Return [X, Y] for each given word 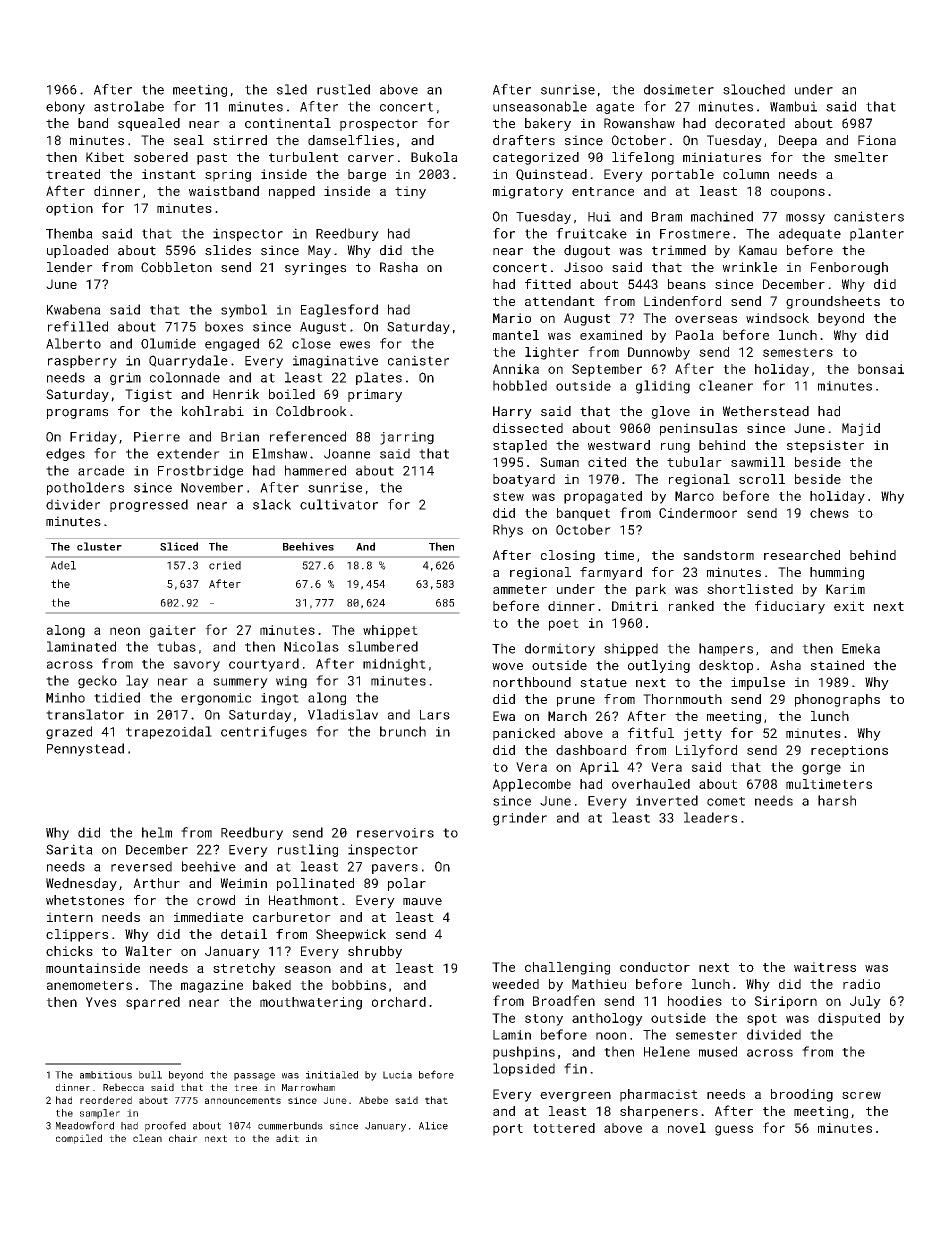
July [865, 1002]
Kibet [105, 157]
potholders [85, 488]
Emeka [861, 648]
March [567, 716]
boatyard [524, 480]
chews [829, 513]
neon [125, 631]
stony [544, 1020]
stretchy [244, 969]
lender [70, 267]
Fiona [877, 140]
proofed [165, 1126]
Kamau [758, 250]
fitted [548, 284]
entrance [603, 191]
